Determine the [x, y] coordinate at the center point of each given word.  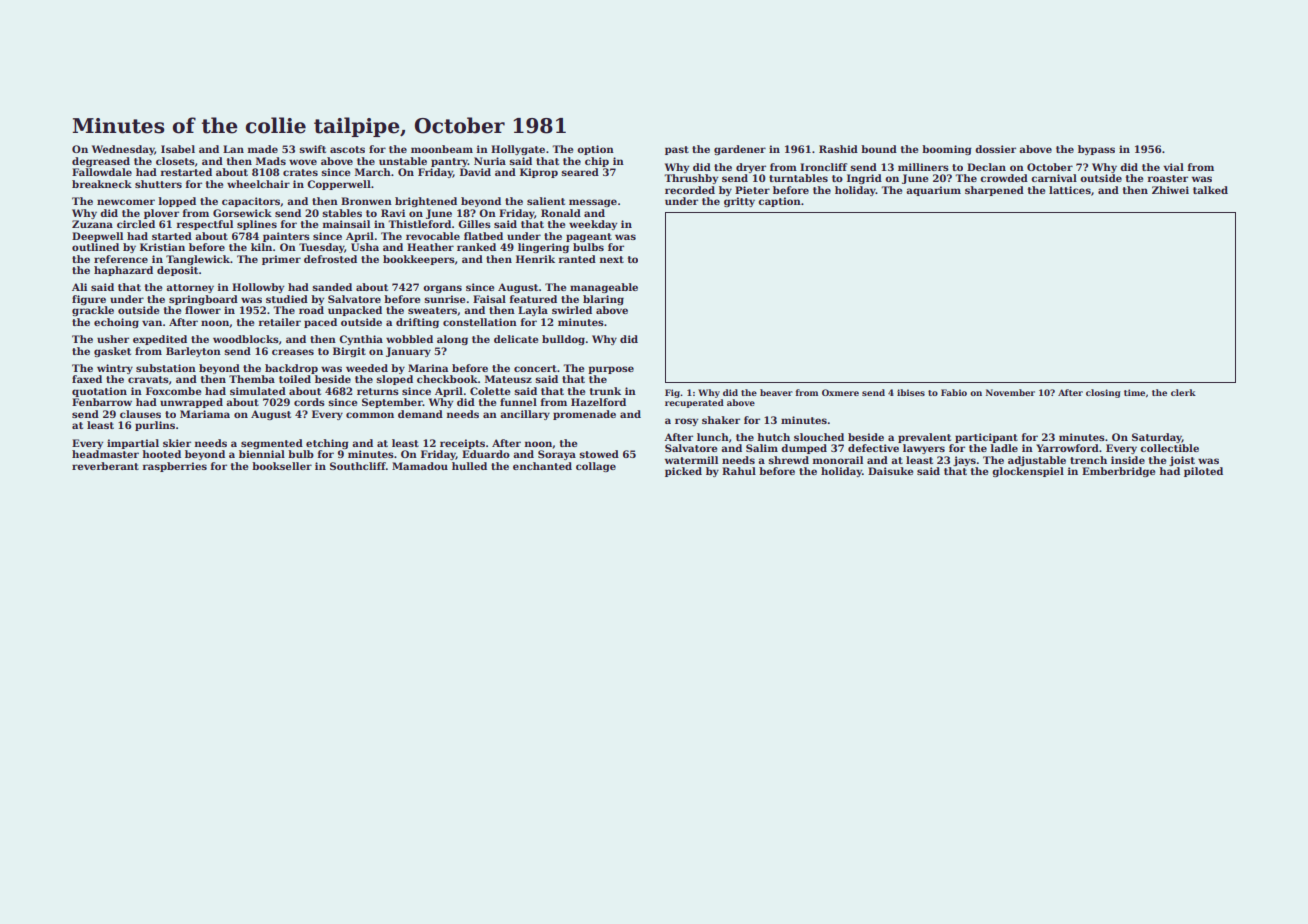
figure [89, 300]
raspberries [175, 467]
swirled [572, 310]
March [373, 172]
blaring [603, 300]
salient [546, 201]
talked [1210, 190]
